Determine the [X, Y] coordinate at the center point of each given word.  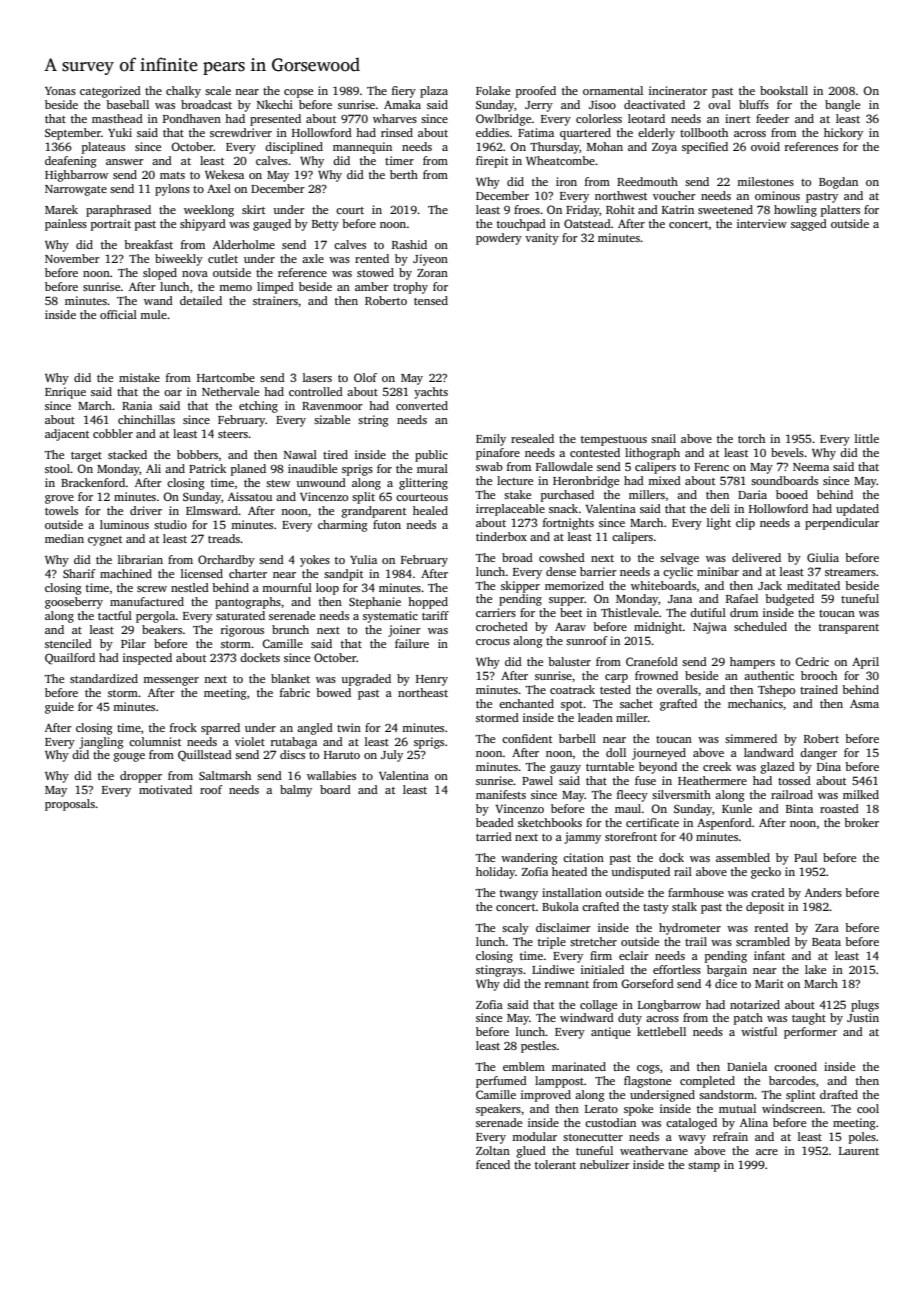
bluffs [754, 104]
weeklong [209, 211]
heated [569, 871]
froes [527, 209]
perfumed [501, 1082]
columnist [155, 741]
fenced [493, 1164]
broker [861, 822]
